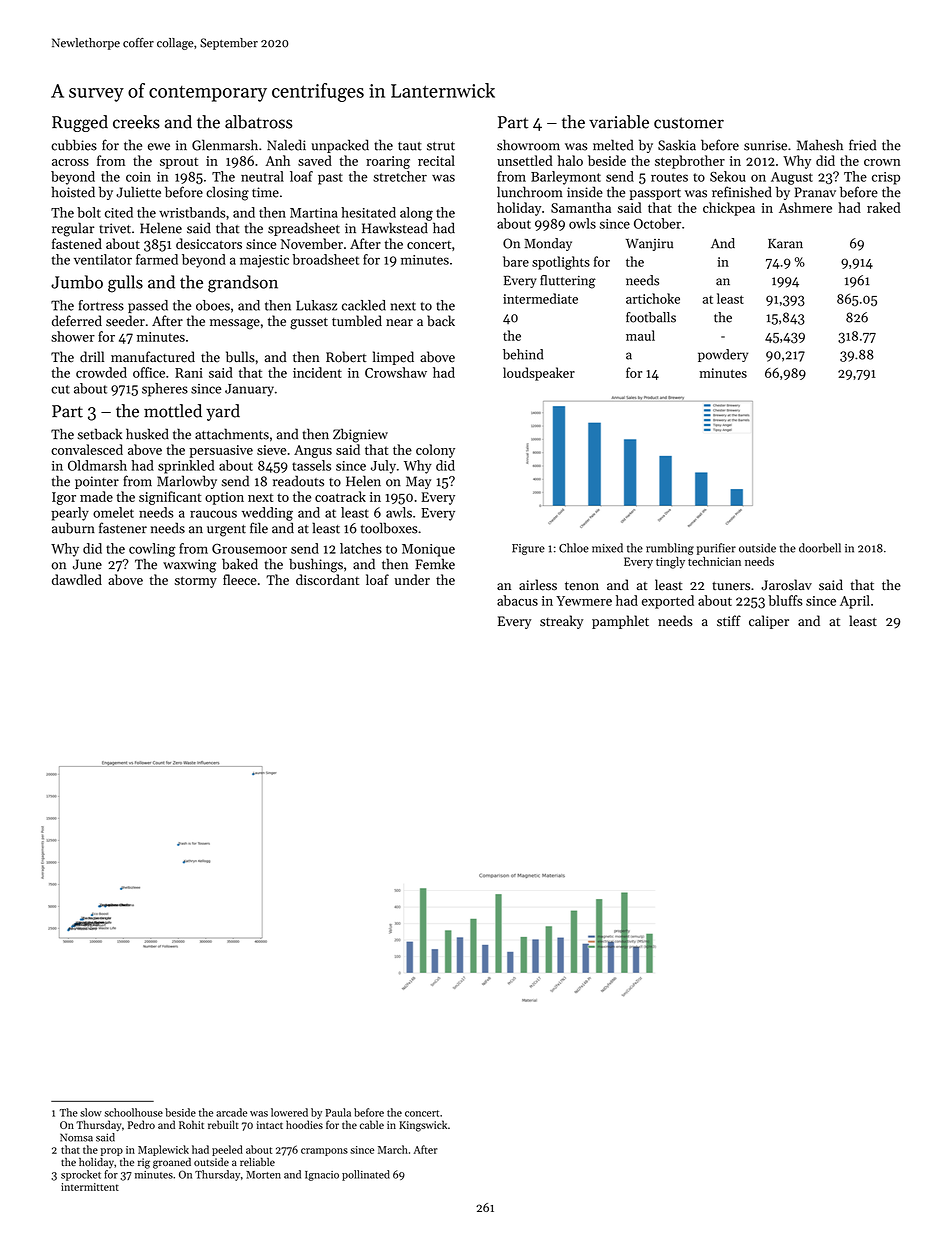 The image size is (952, 1233). What do you see at coordinates (805, 207) in the image?
I see `Ashmere` at bounding box center [805, 207].
